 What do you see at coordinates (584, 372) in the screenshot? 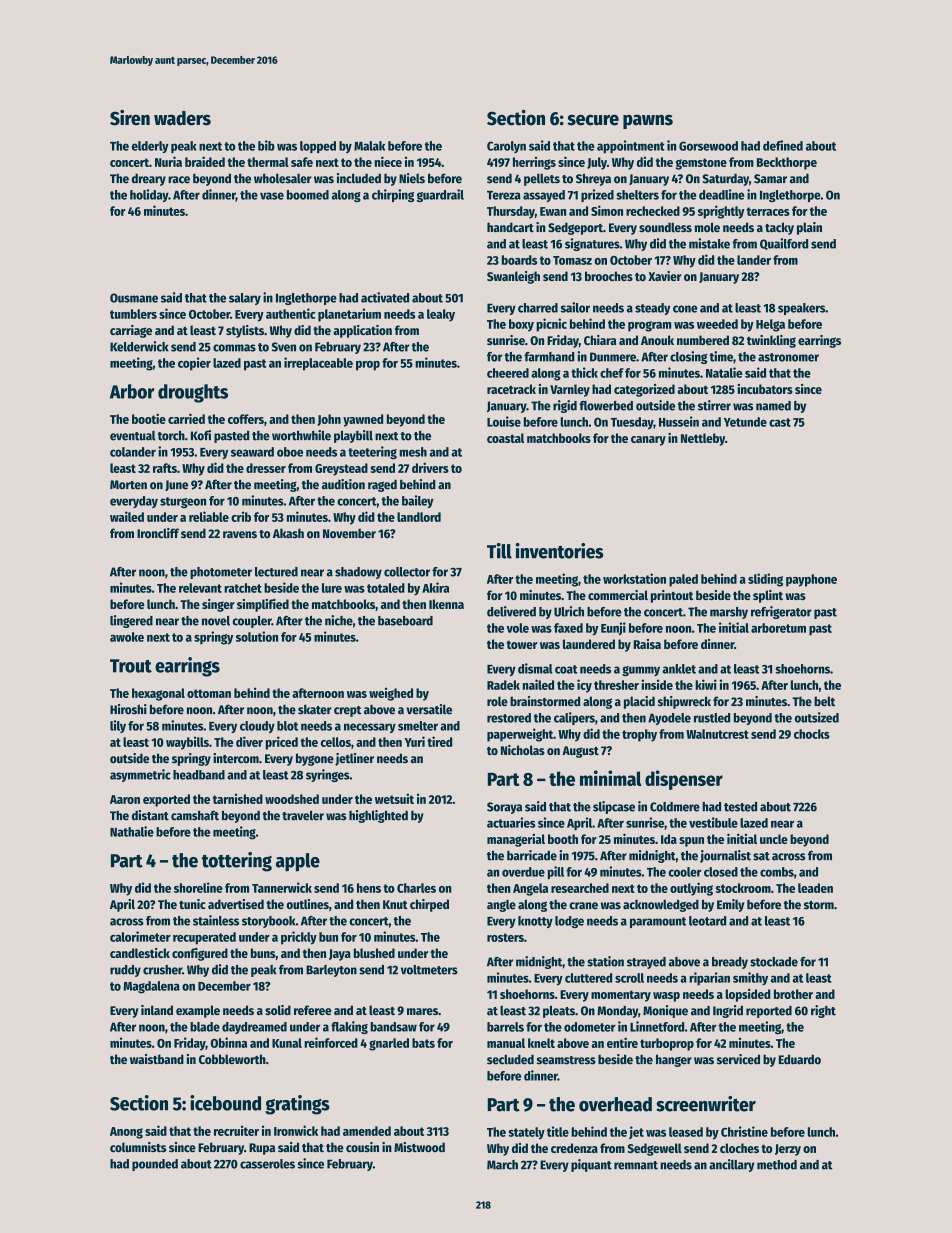
I see `thick` at bounding box center [584, 372].
